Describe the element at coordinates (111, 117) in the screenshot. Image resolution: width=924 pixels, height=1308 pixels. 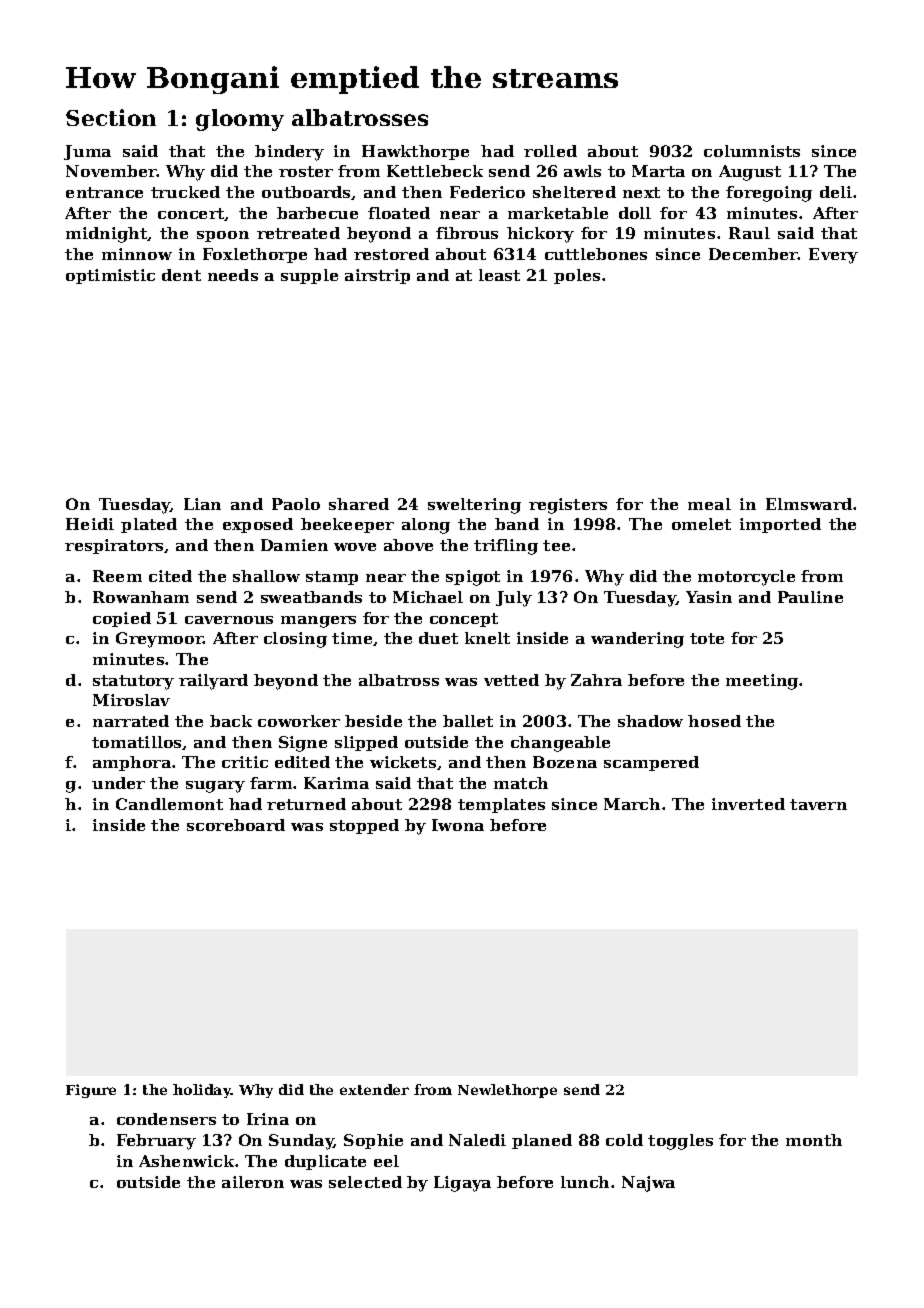
I see `Section` at that location.
